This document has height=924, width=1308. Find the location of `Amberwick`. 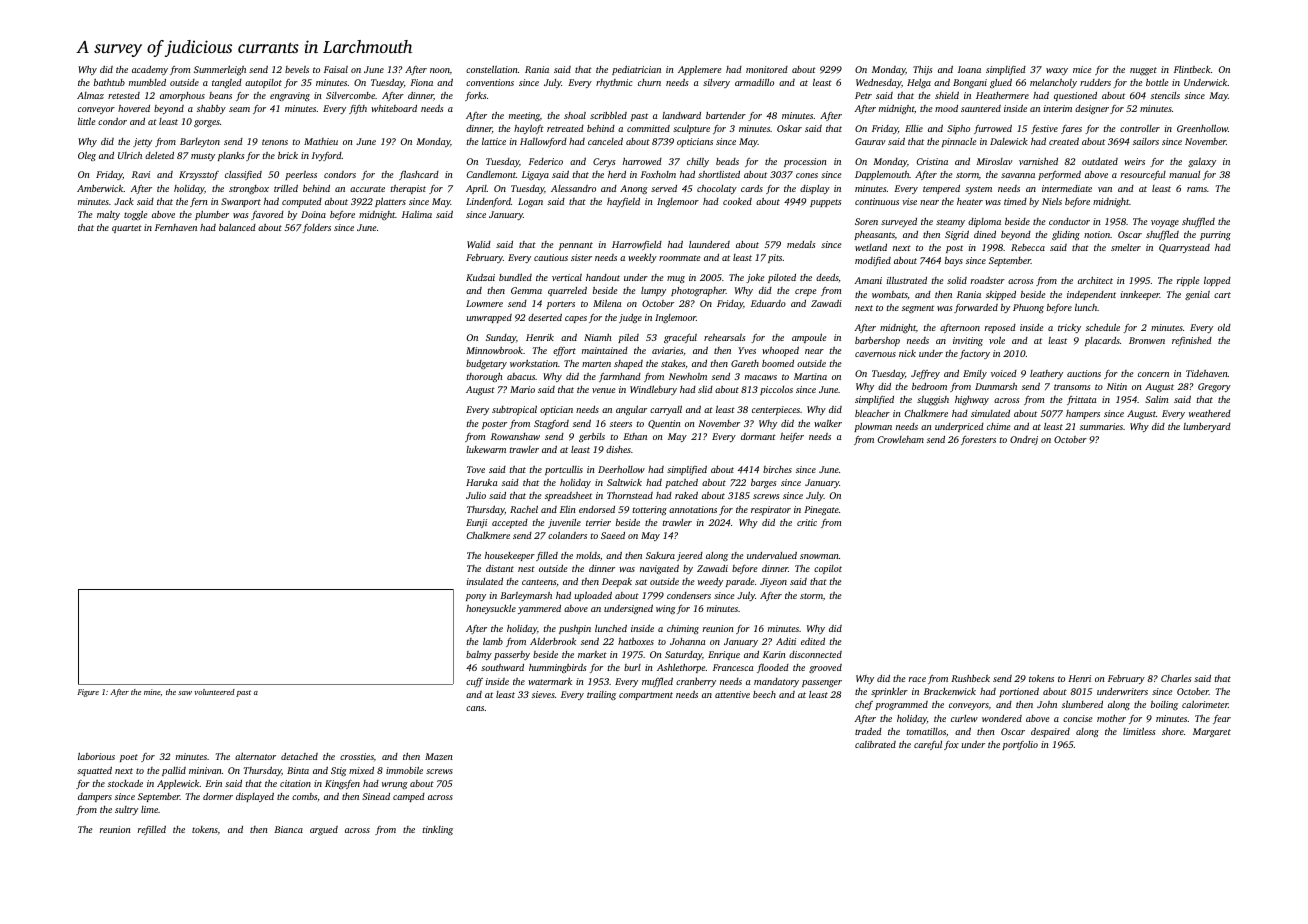

Amberwick is located at coordinates (100, 188).
